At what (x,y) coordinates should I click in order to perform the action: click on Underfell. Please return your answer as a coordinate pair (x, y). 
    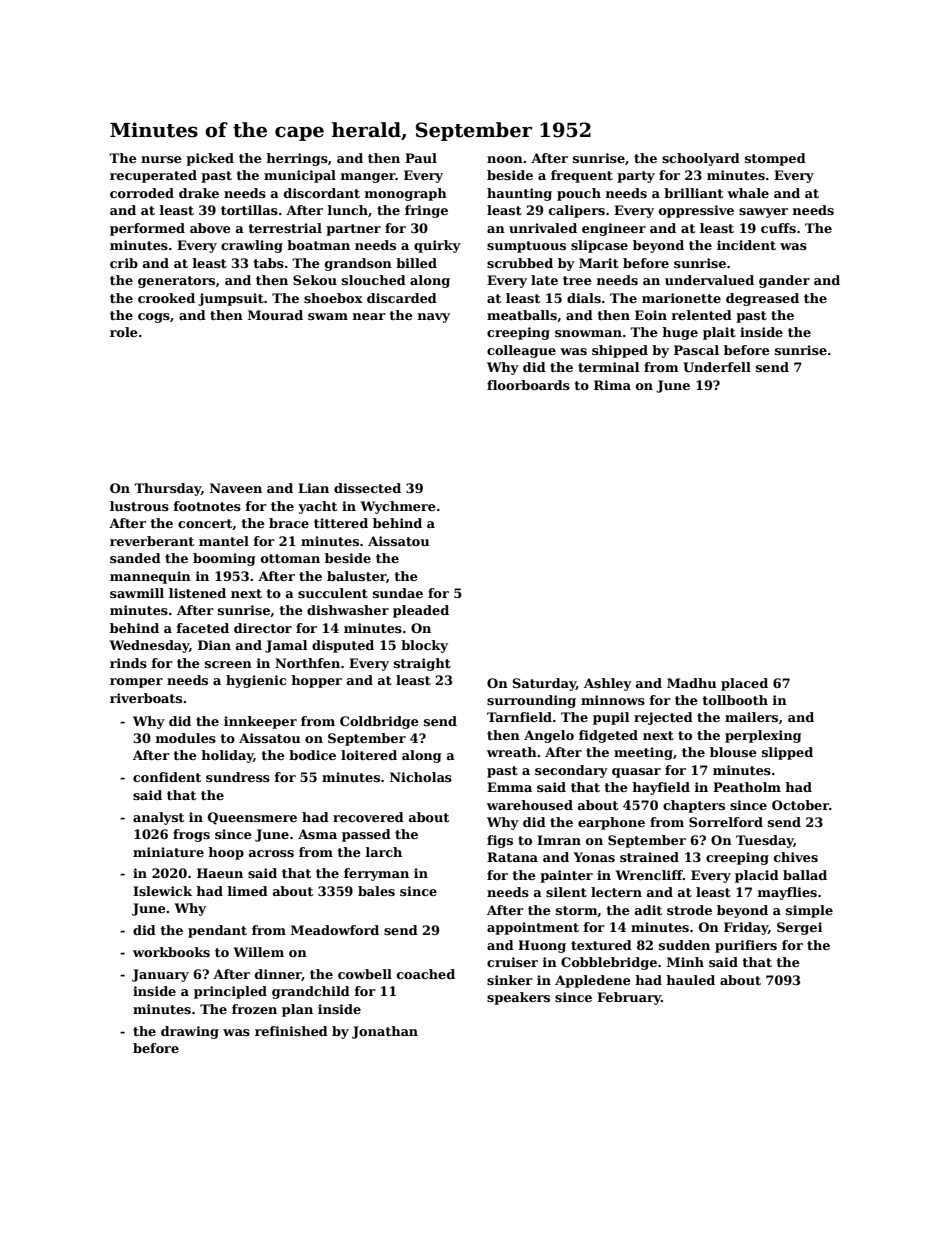
    Looking at the image, I should click on (717, 367).
